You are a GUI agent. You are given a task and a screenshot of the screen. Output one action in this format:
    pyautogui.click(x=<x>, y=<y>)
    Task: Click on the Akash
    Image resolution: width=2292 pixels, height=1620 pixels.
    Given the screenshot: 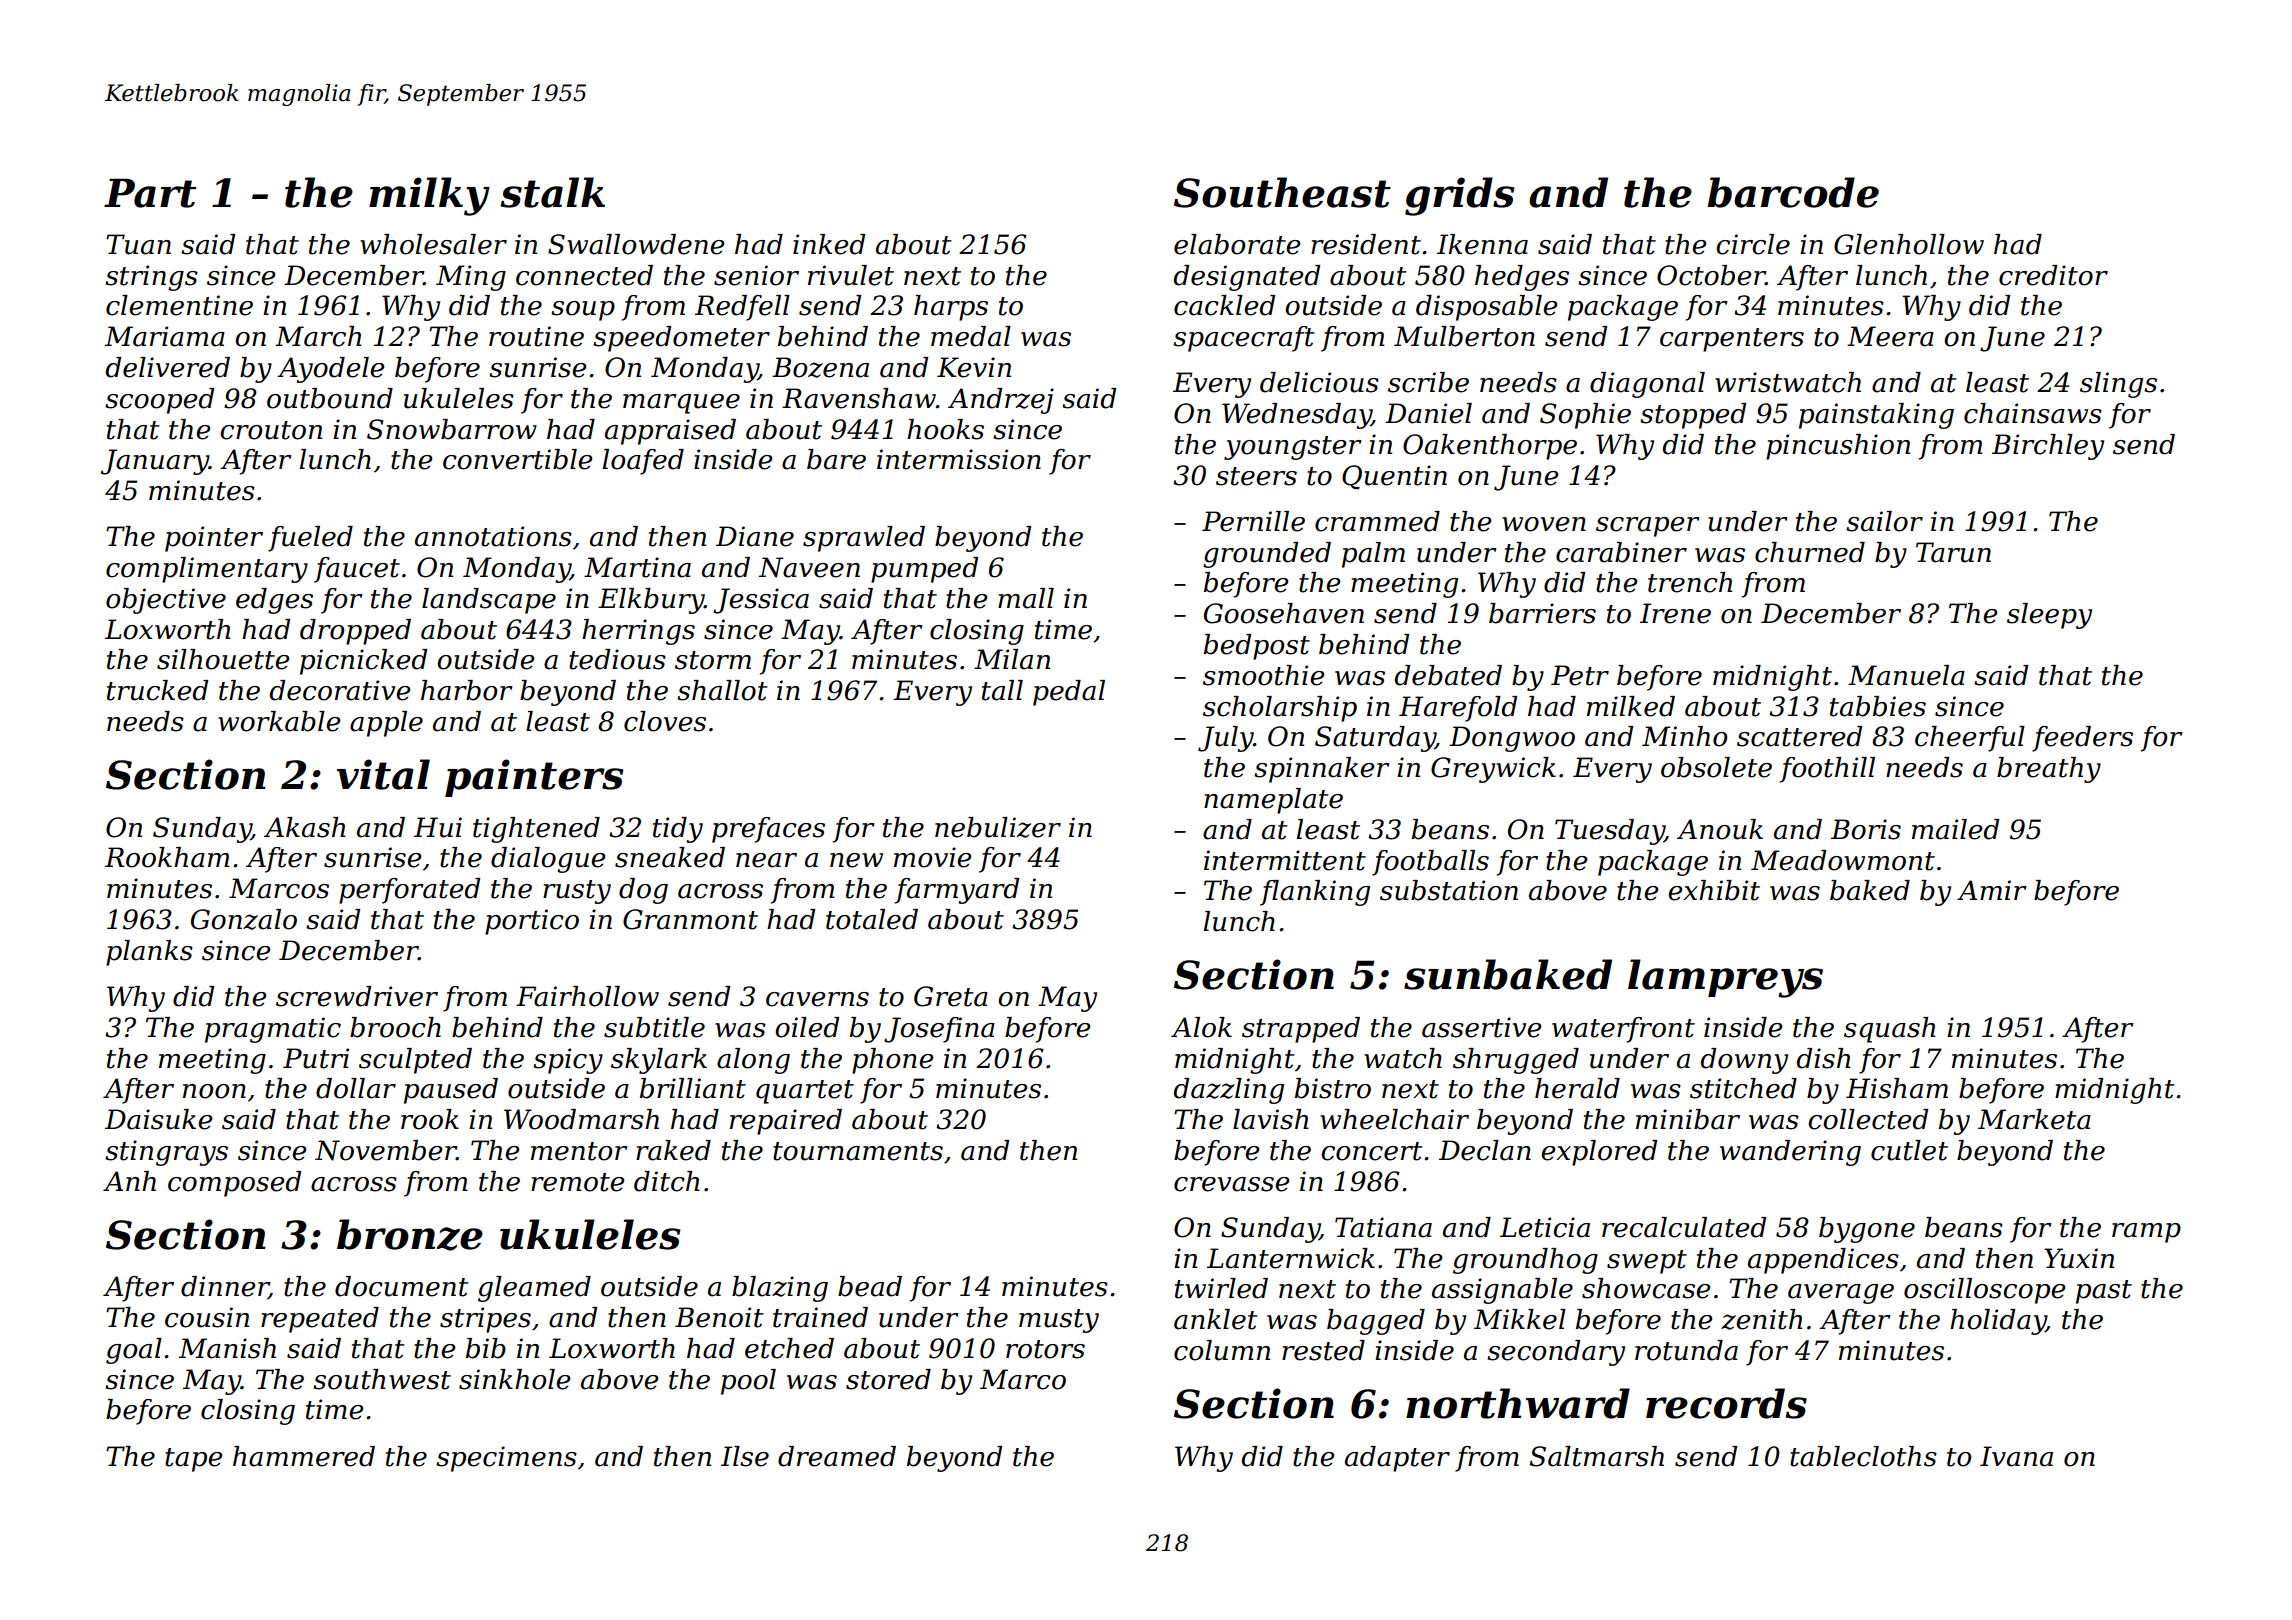 What is the action you would take?
    pyautogui.click(x=305, y=827)
